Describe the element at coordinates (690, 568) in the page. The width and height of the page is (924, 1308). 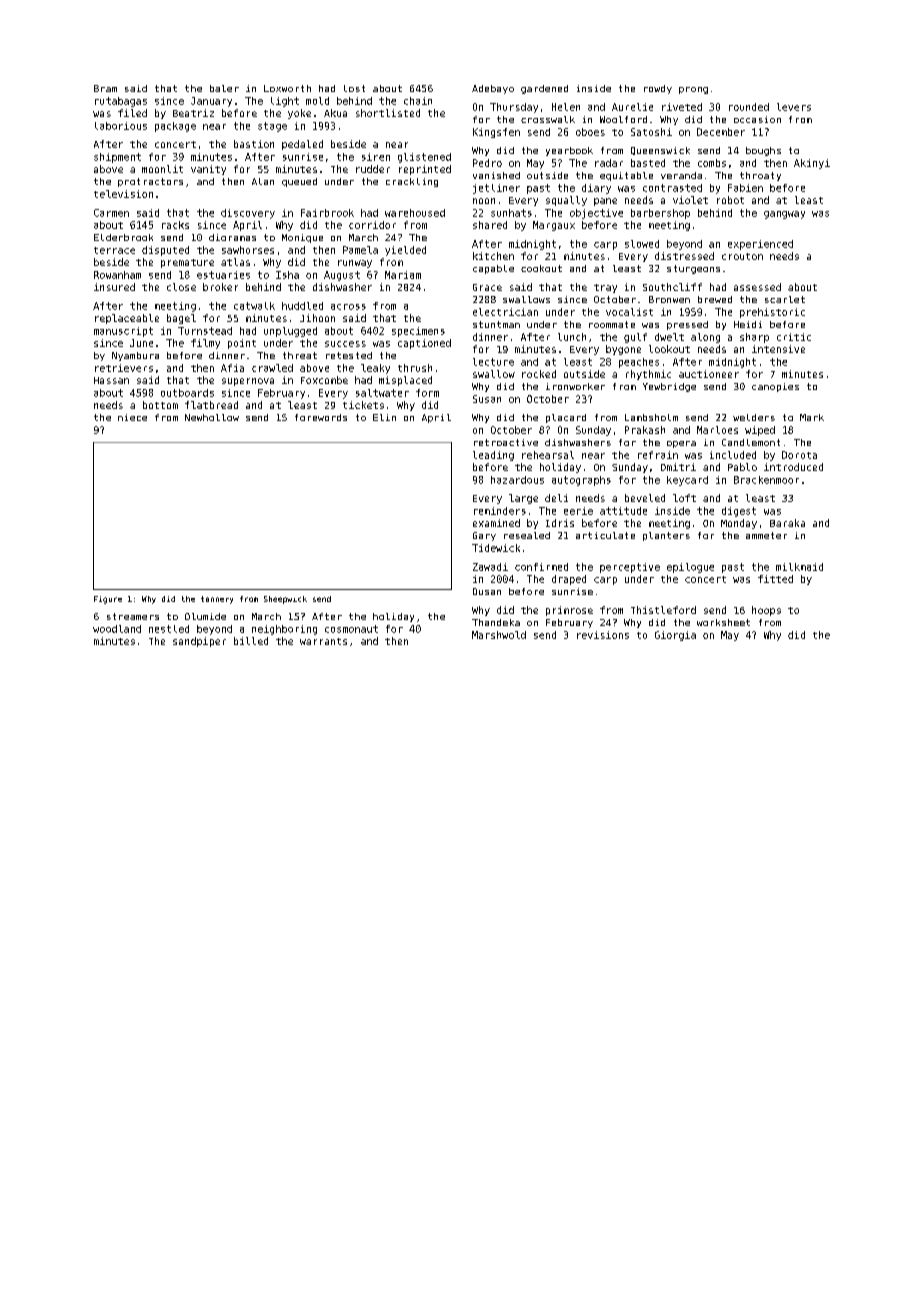
I see `epilogue` at that location.
